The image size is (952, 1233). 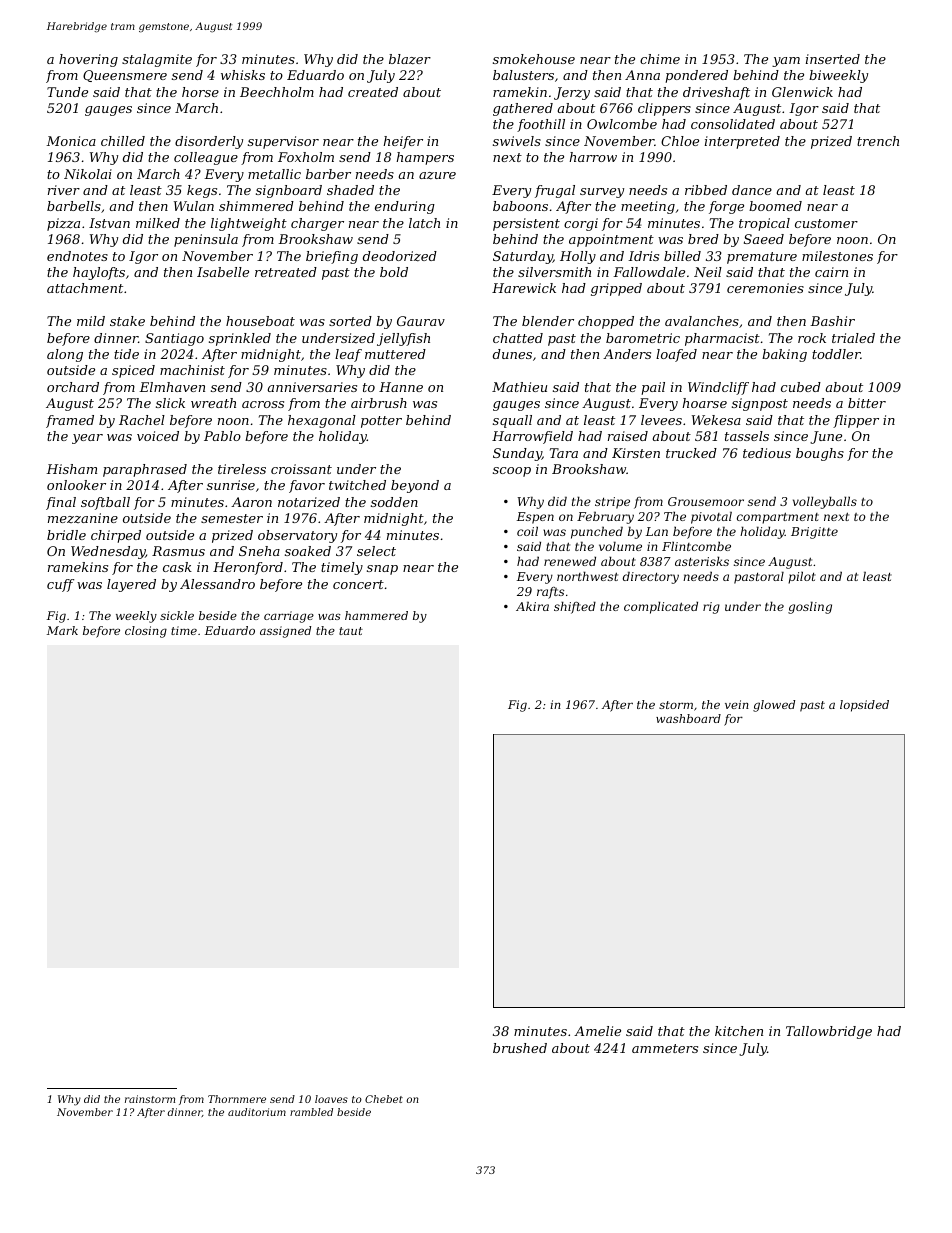 I want to click on Thornmere, so click(x=237, y=1099).
